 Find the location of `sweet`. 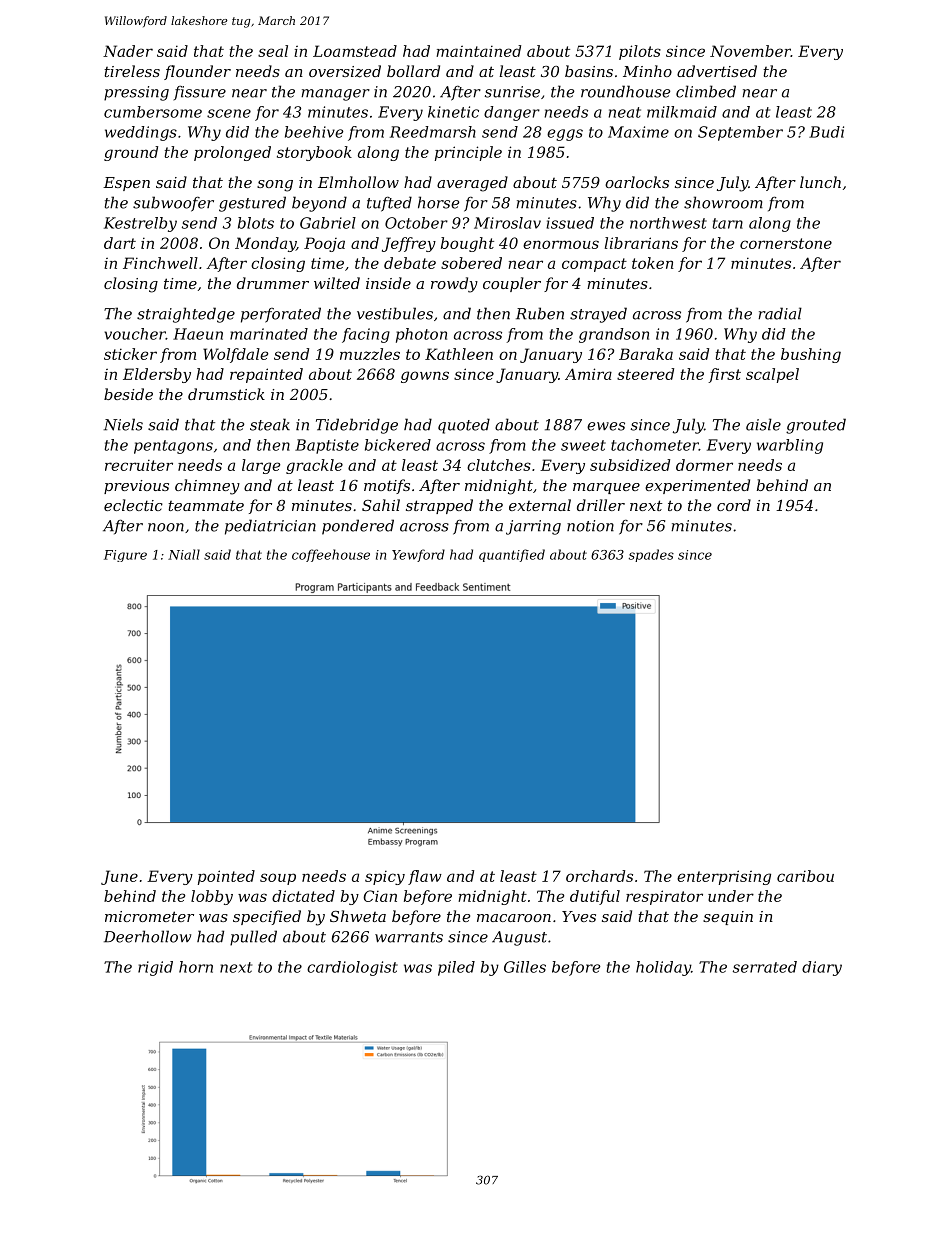

sweet is located at coordinates (583, 445).
